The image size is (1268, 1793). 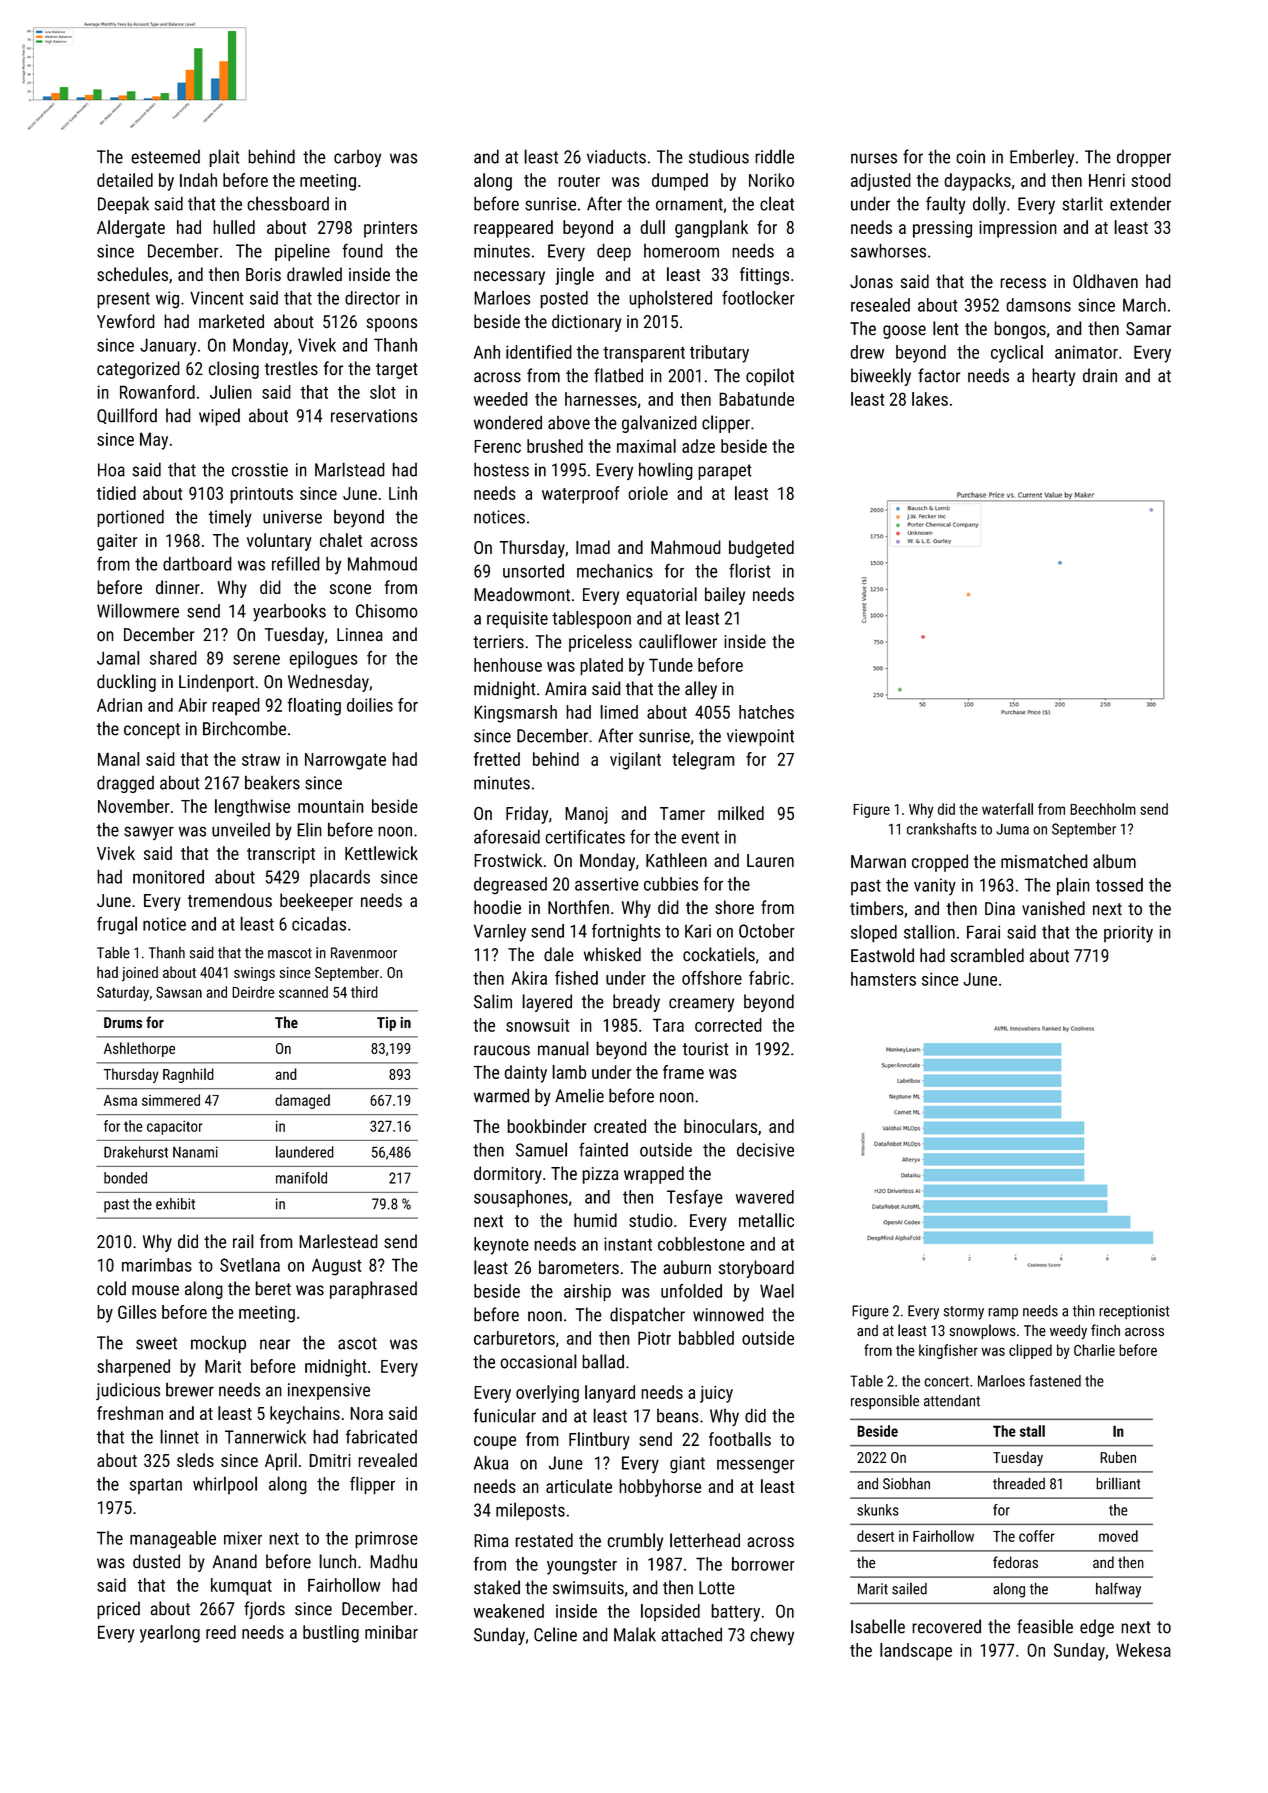 I want to click on dumped, so click(x=680, y=182).
